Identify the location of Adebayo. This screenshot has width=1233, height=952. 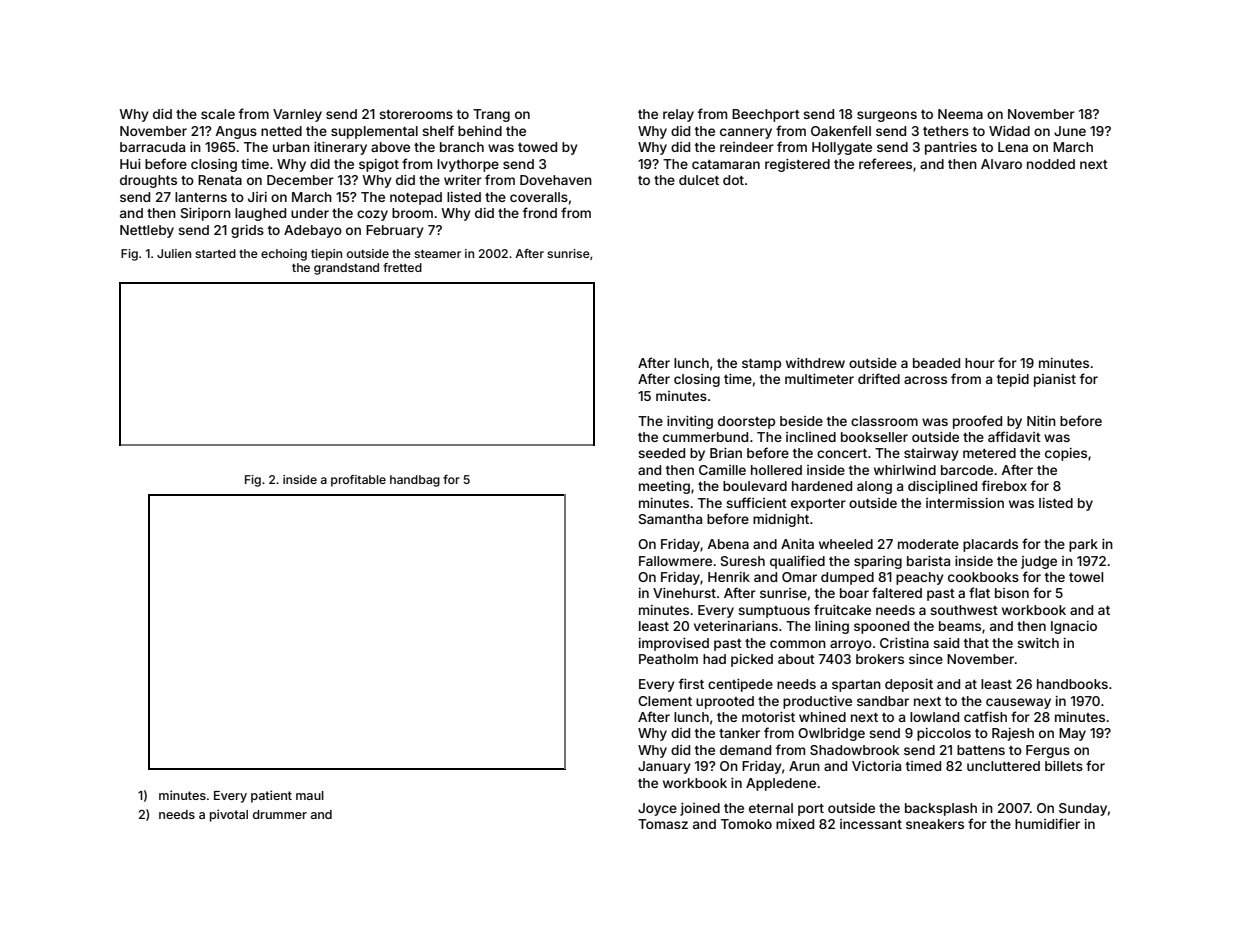
(313, 231).
